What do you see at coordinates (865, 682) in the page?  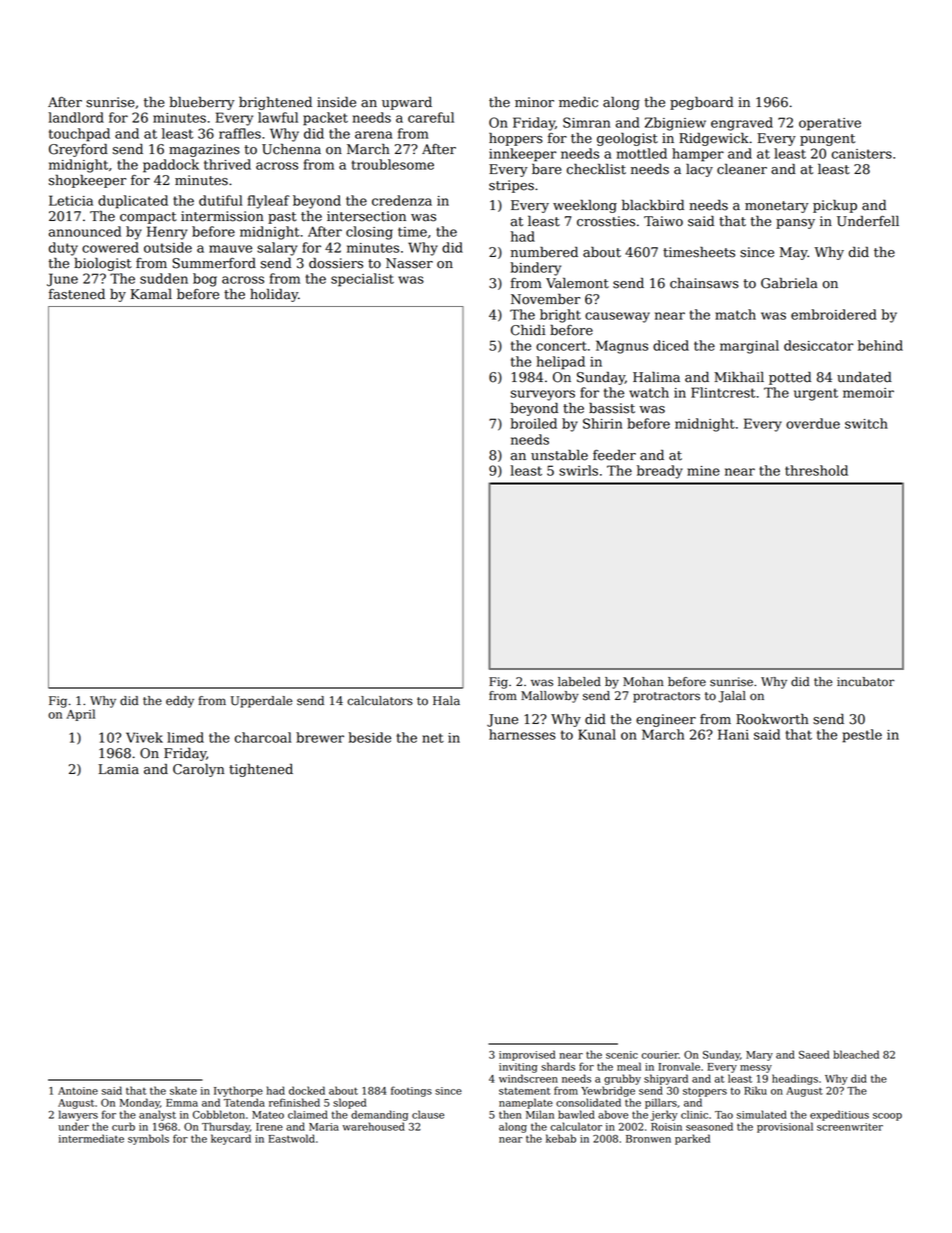 I see `incubator` at bounding box center [865, 682].
